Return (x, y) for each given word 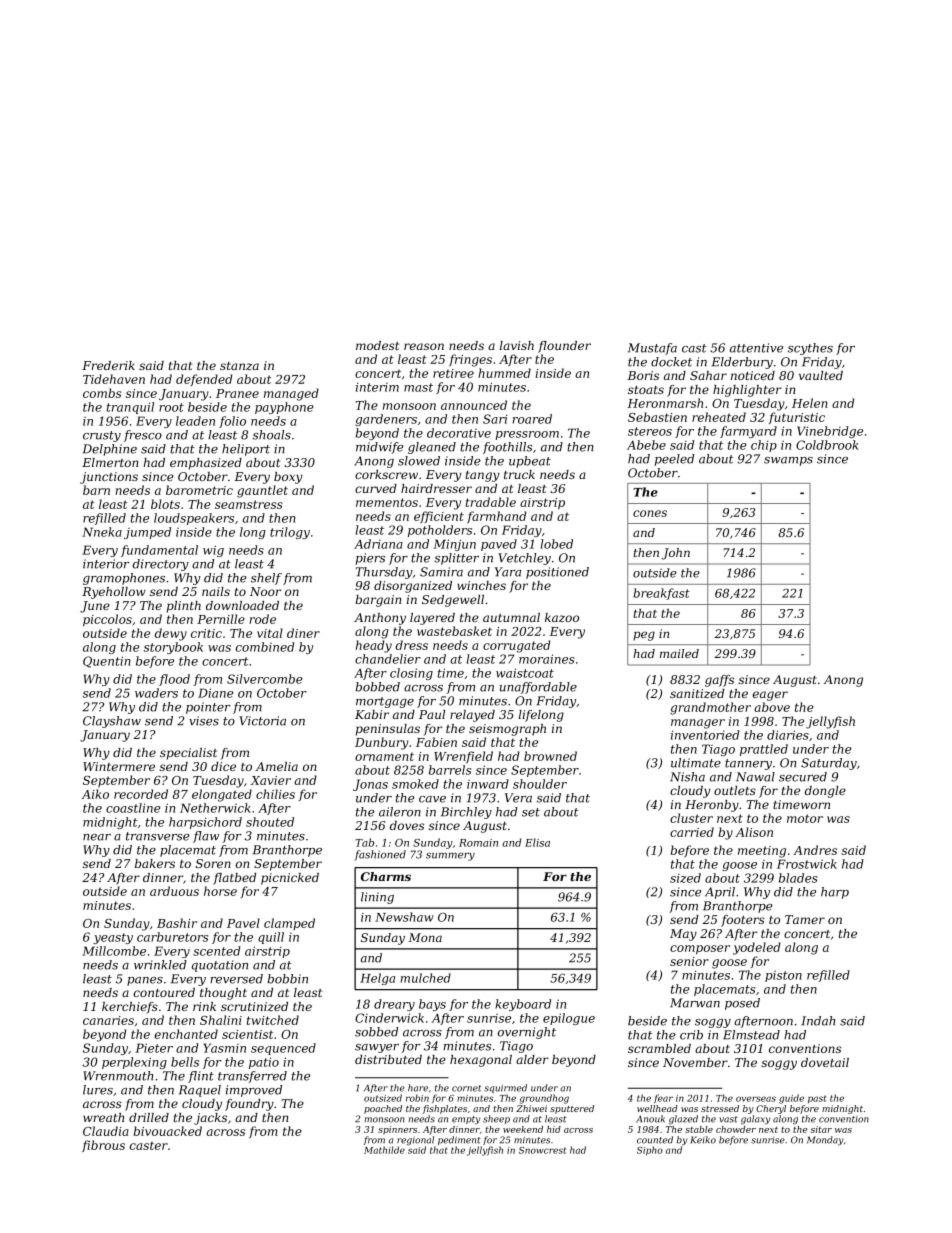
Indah (818, 1021)
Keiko (703, 1140)
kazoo (562, 618)
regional (415, 1140)
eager (770, 696)
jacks (210, 1119)
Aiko (95, 794)
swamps (788, 461)
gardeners (386, 420)
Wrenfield (463, 757)
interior (106, 564)
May (683, 935)
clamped (289, 924)
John (676, 554)
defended (204, 380)
